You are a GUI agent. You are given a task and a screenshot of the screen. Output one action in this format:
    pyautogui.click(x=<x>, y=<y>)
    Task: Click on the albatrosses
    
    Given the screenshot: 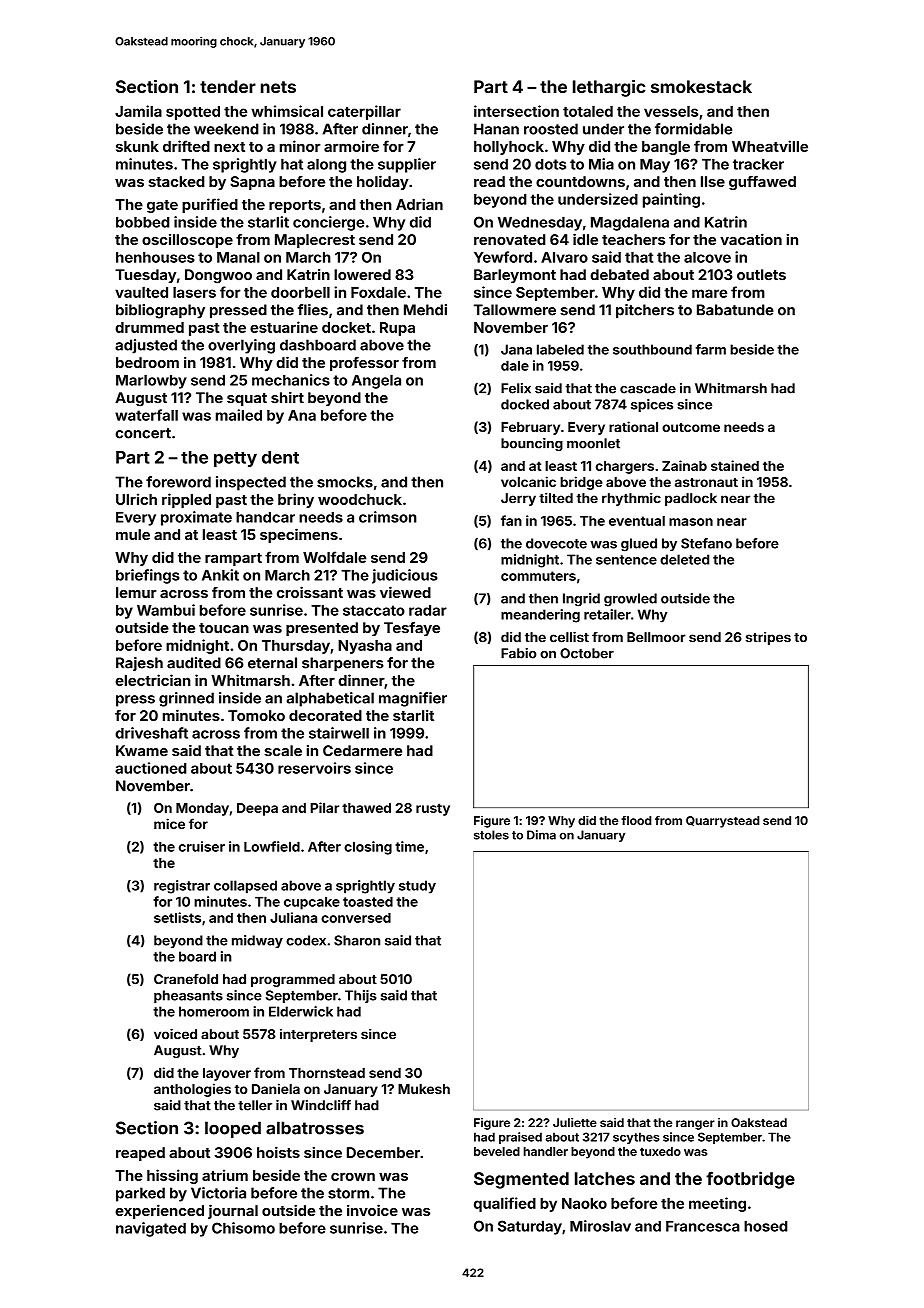 What is the action you would take?
    pyautogui.click(x=315, y=1128)
